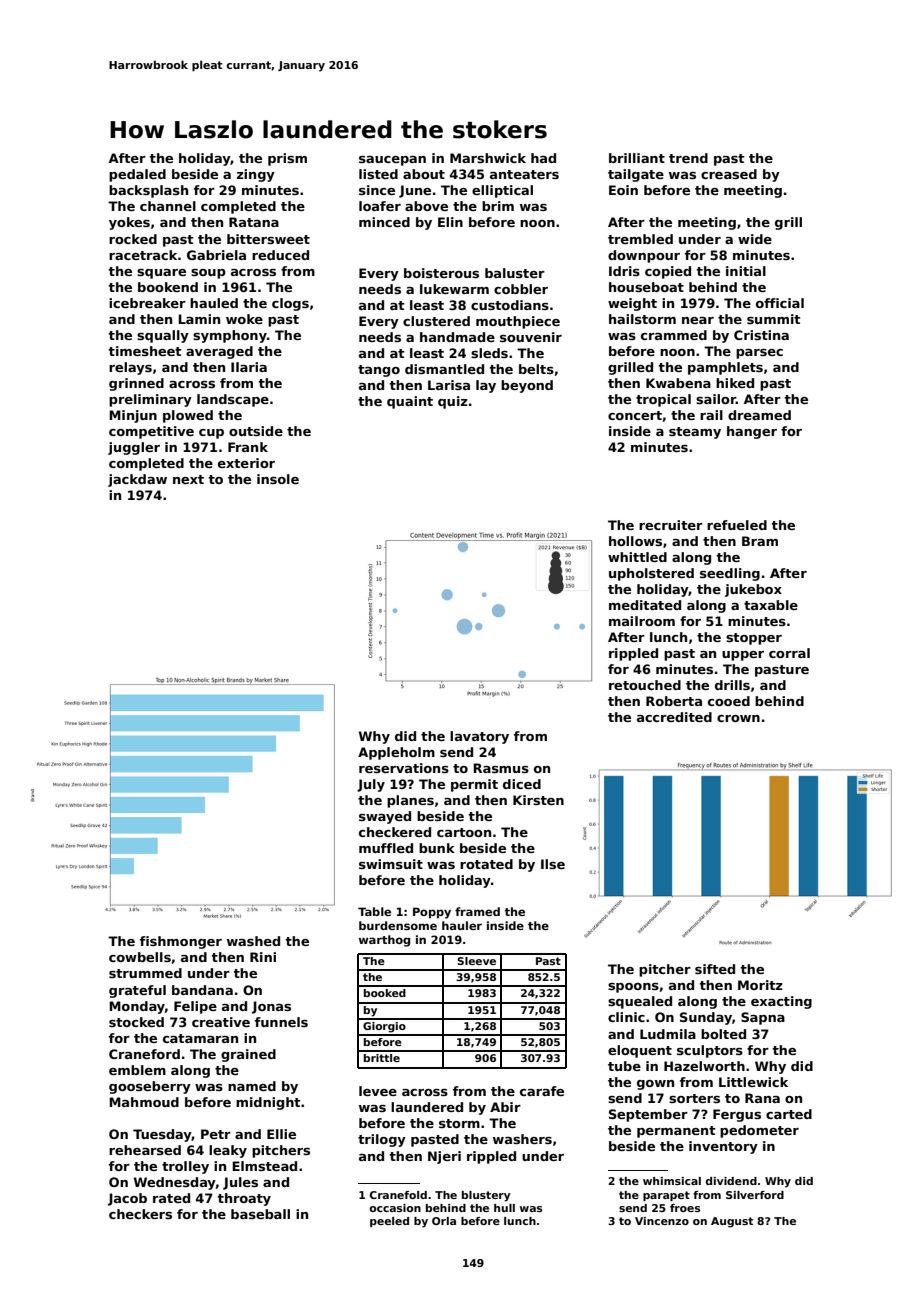 The width and height of the page is (924, 1308). What do you see at coordinates (278, 479) in the page?
I see `insole` at bounding box center [278, 479].
